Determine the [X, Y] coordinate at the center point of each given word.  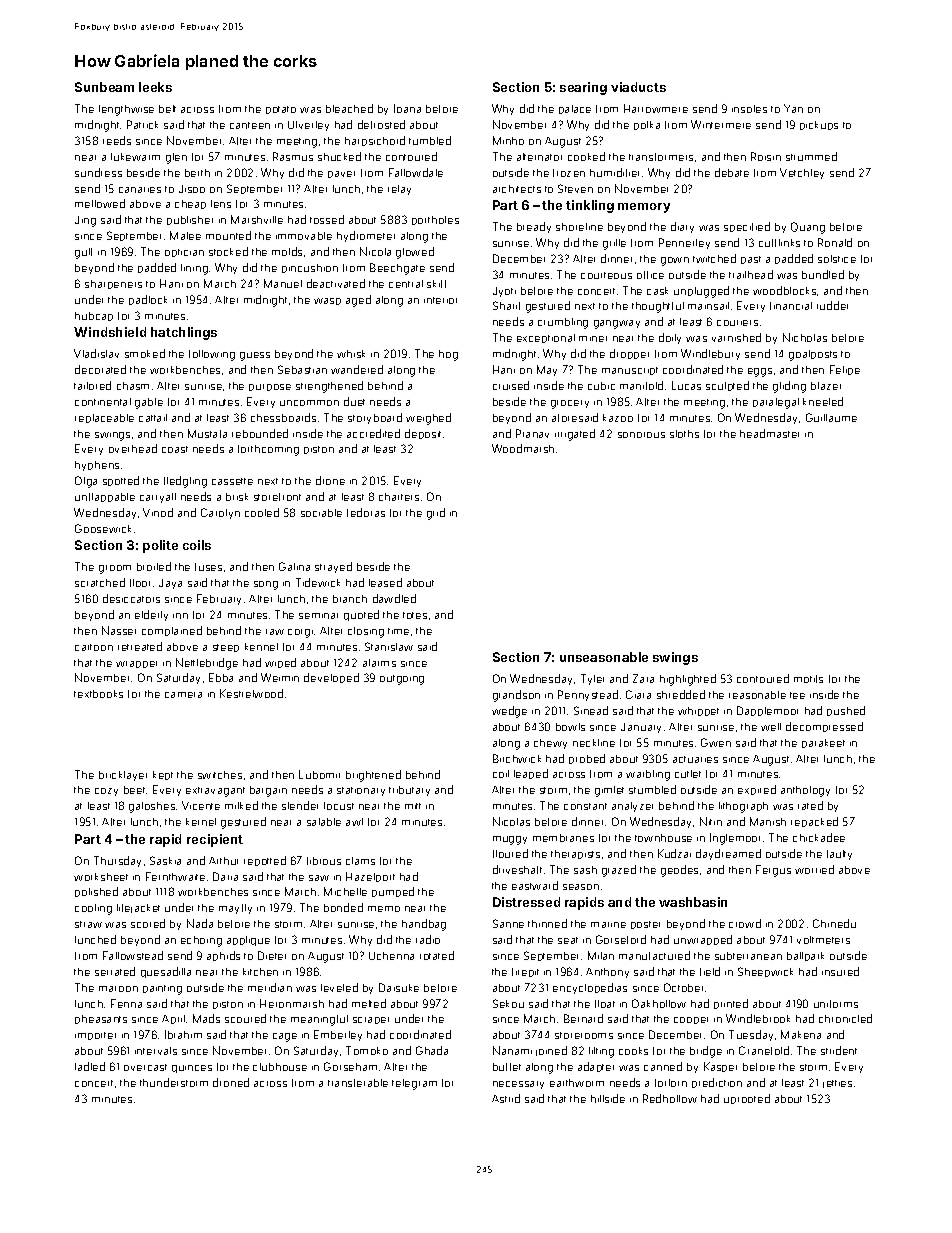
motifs [808, 679]
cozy [106, 792]
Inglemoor [735, 839]
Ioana [407, 108]
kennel [261, 647]
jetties [837, 1084]
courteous [606, 275]
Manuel [283, 283]
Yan [793, 108]
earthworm [577, 1083]
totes [415, 615]
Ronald [835, 242]
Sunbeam [104, 87]
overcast [145, 1067]
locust [339, 806]
